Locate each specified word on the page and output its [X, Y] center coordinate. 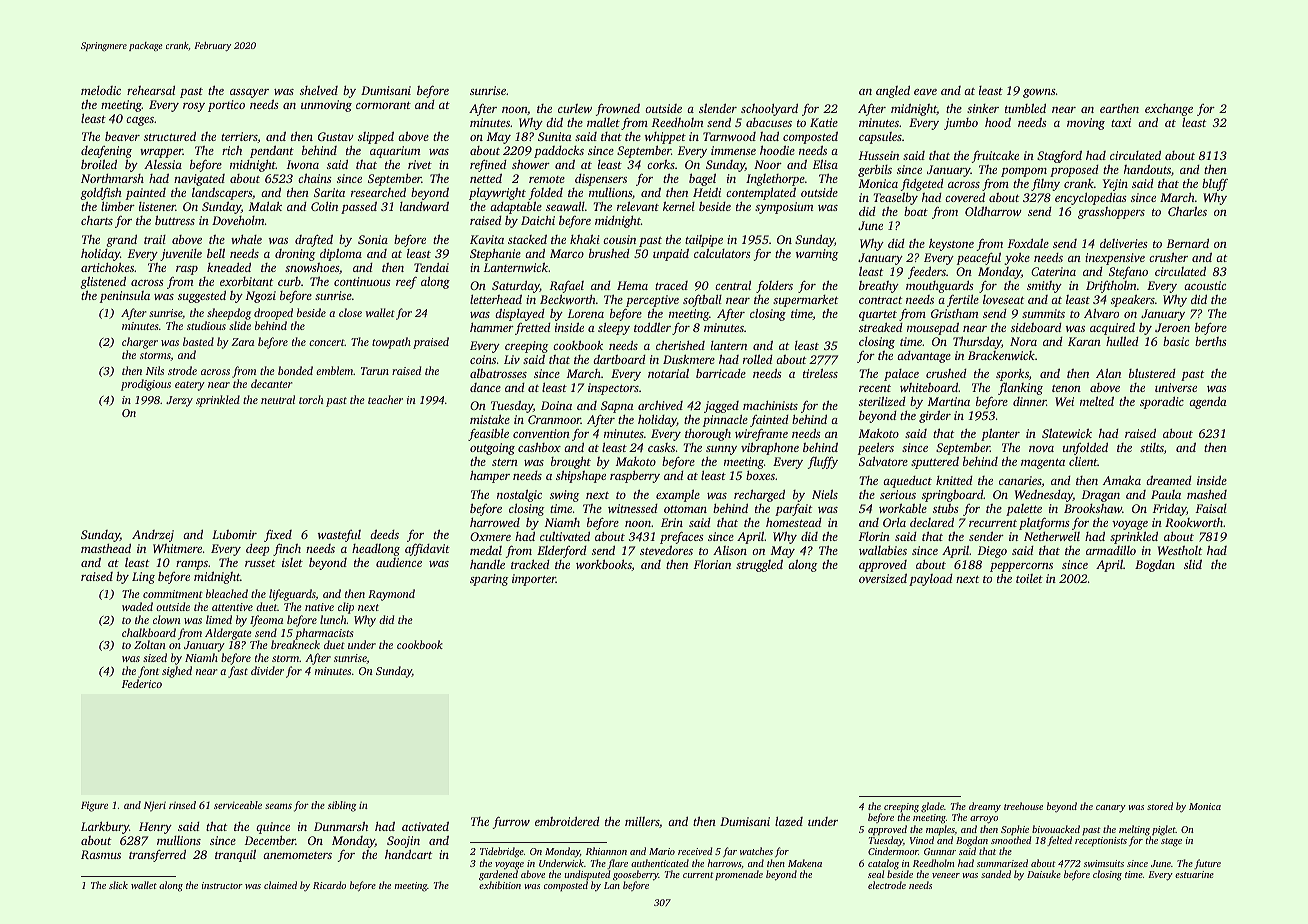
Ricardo [329, 885]
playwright [497, 194]
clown [167, 619]
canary [1111, 809]
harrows [724, 863]
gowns [1039, 93]
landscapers [222, 195]
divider [267, 670]
